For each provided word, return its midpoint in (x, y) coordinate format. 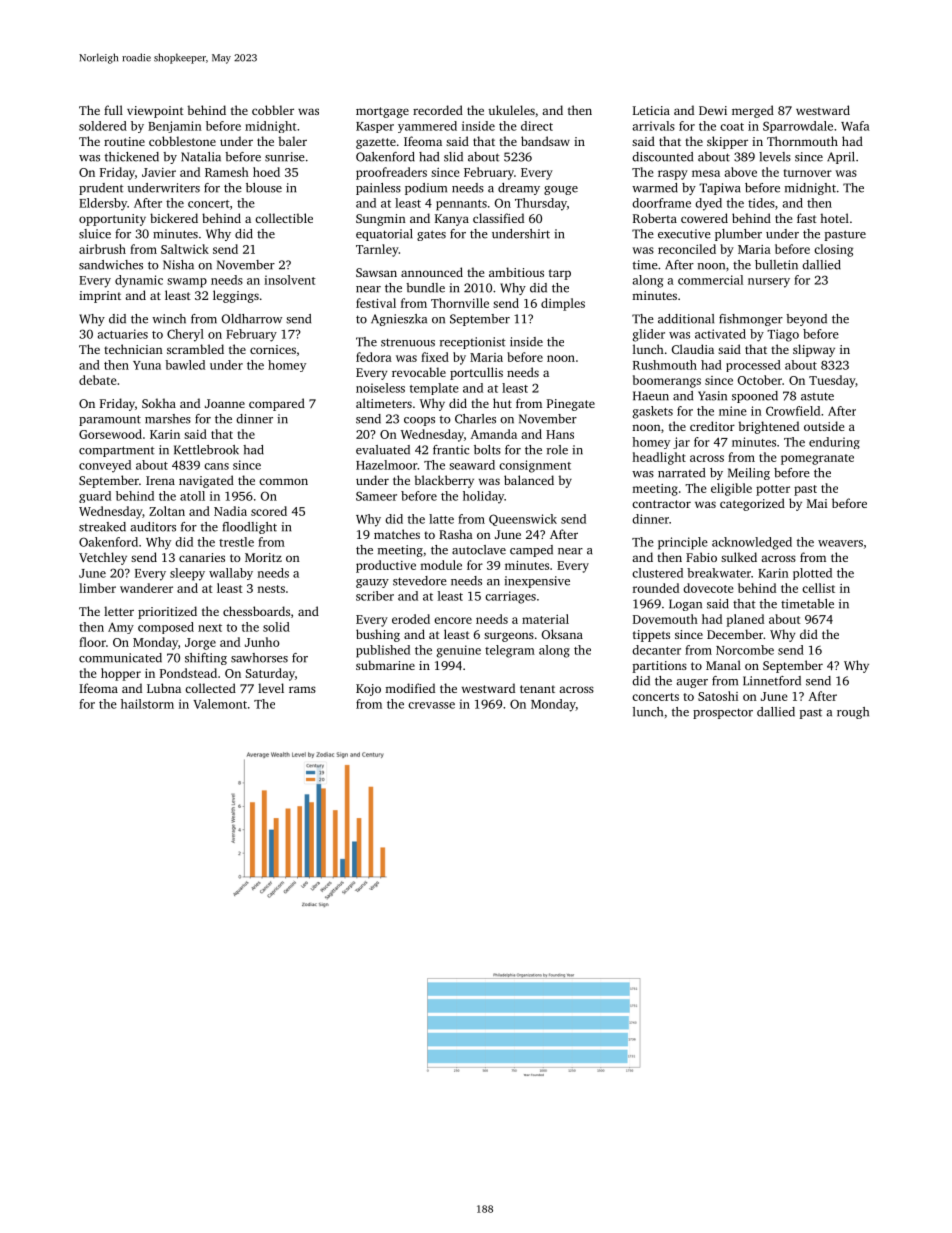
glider (648, 335)
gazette (376, 143)
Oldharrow (252, 319)
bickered (174, 218)
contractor (661, 504)
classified (498, 218)
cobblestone (182, 141)
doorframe (661, 203)
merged (753, 111)
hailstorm (147, 704)
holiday (483, 497)
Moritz (263, 557)
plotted (812, 574)
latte (441, 519)
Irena (160, 480)
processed (753, 366)
